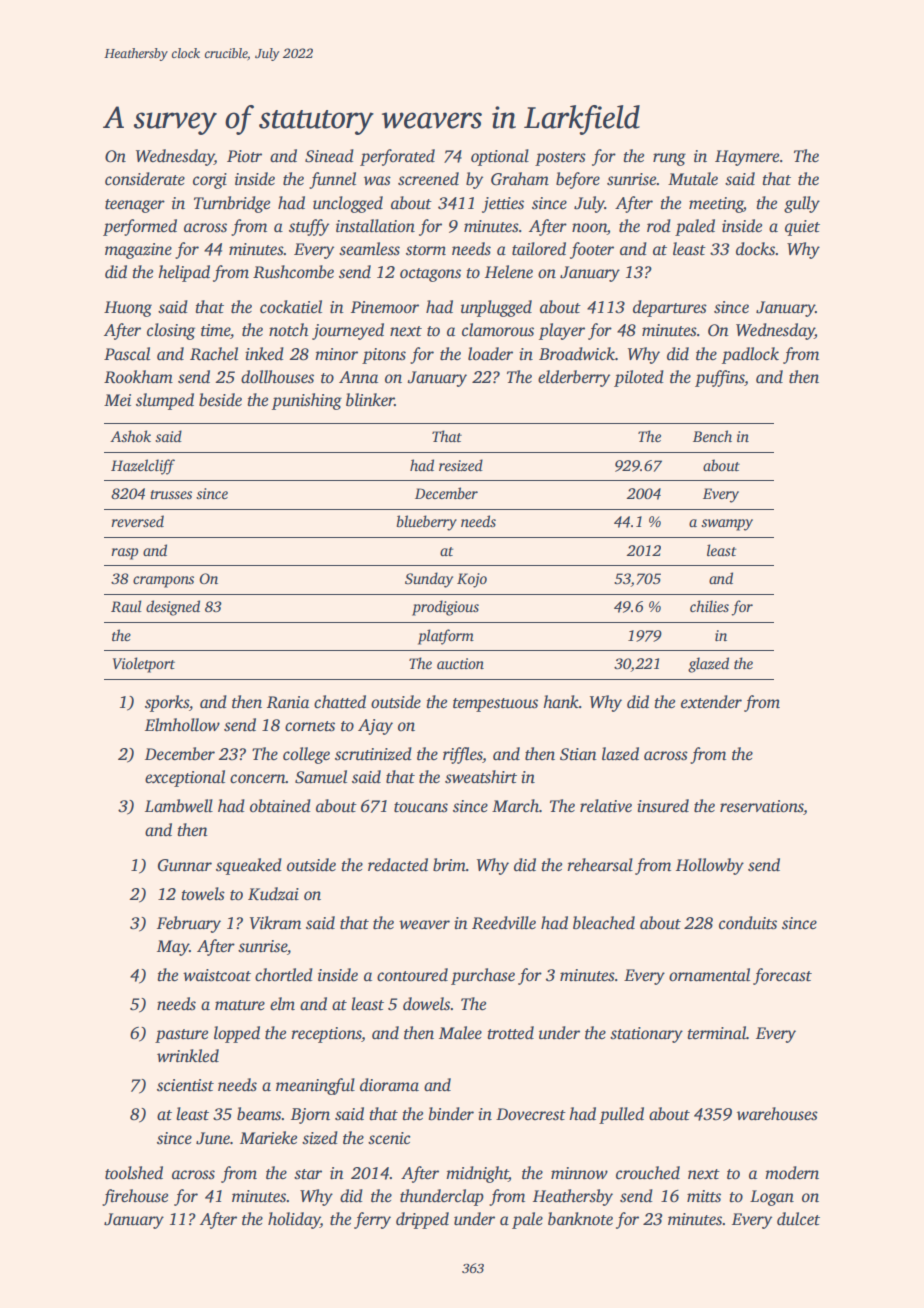  Describe the element at coordinates (372, 1220) in the document. I see `ferry` at that location.
